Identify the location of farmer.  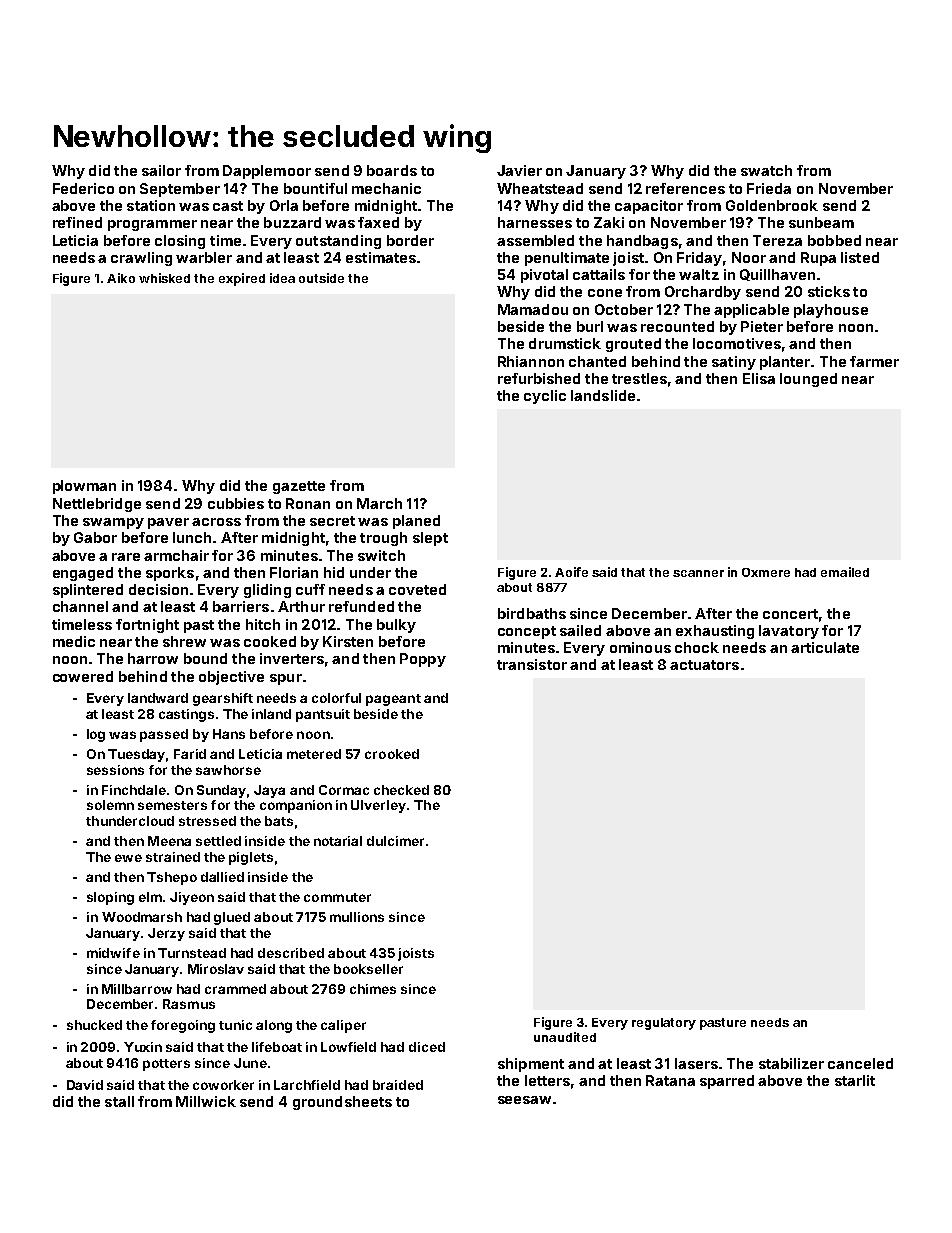
(874, 361).
